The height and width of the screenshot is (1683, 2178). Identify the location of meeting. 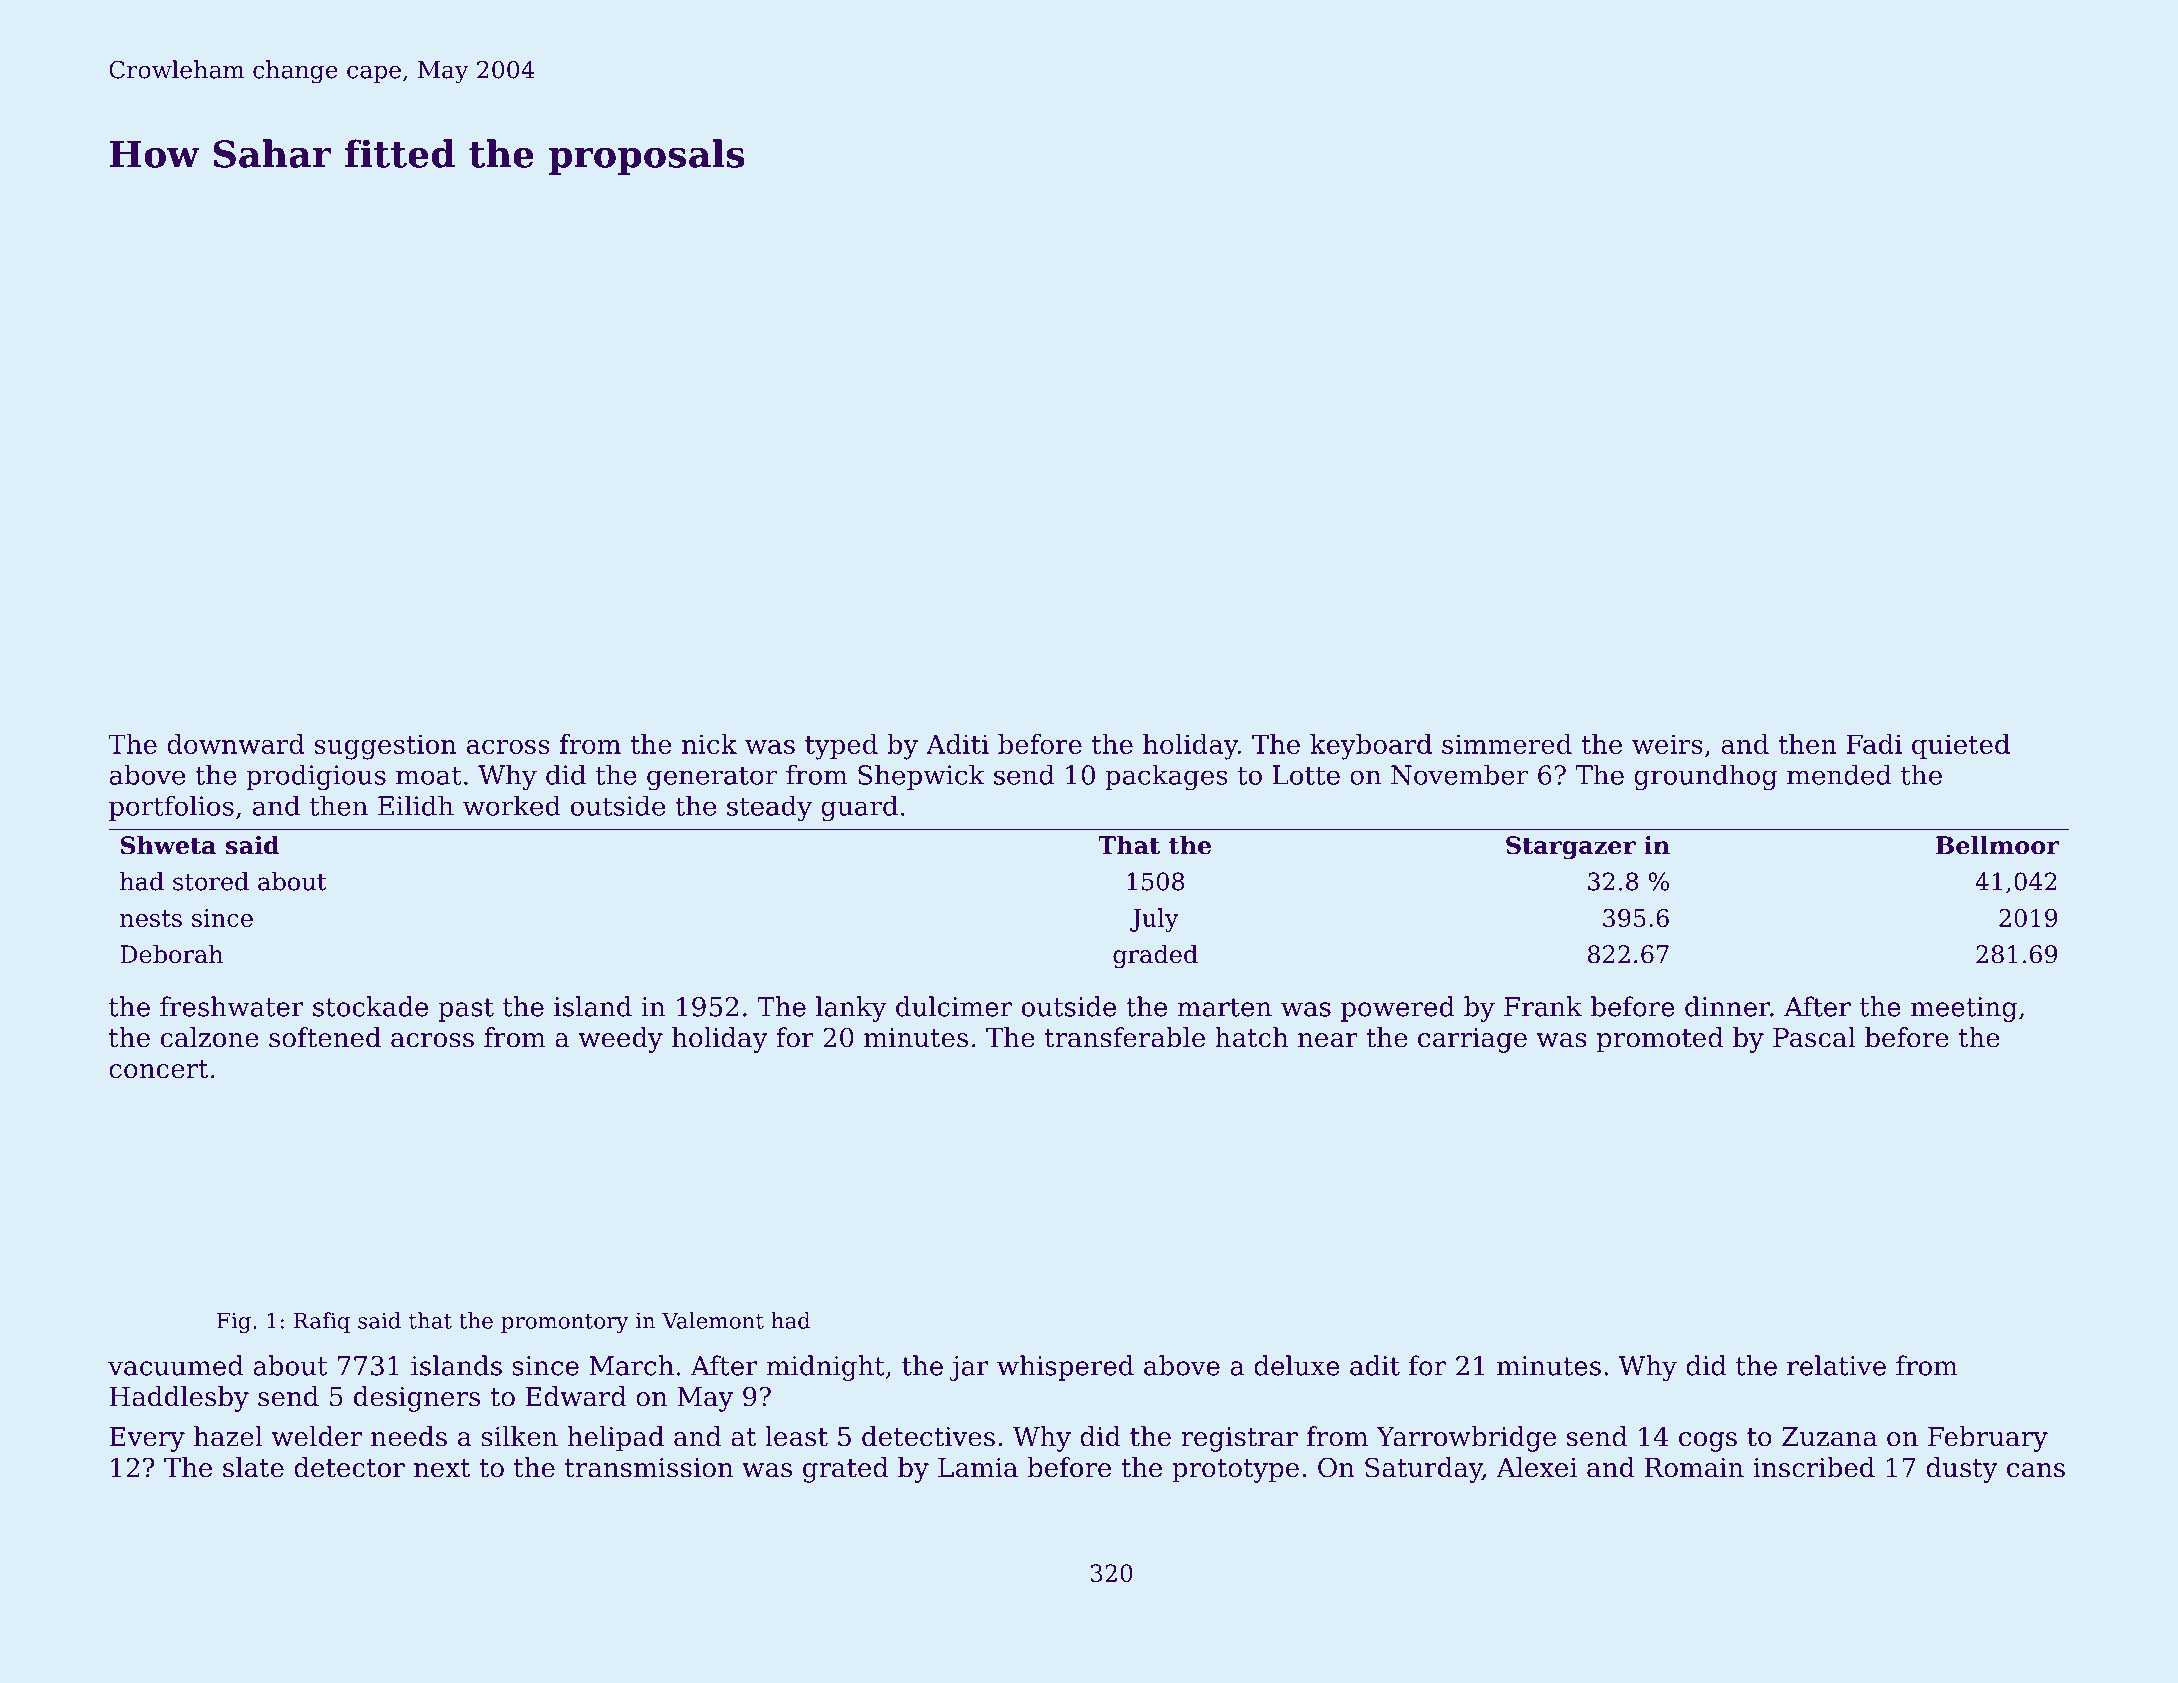
(1964, 1009).
